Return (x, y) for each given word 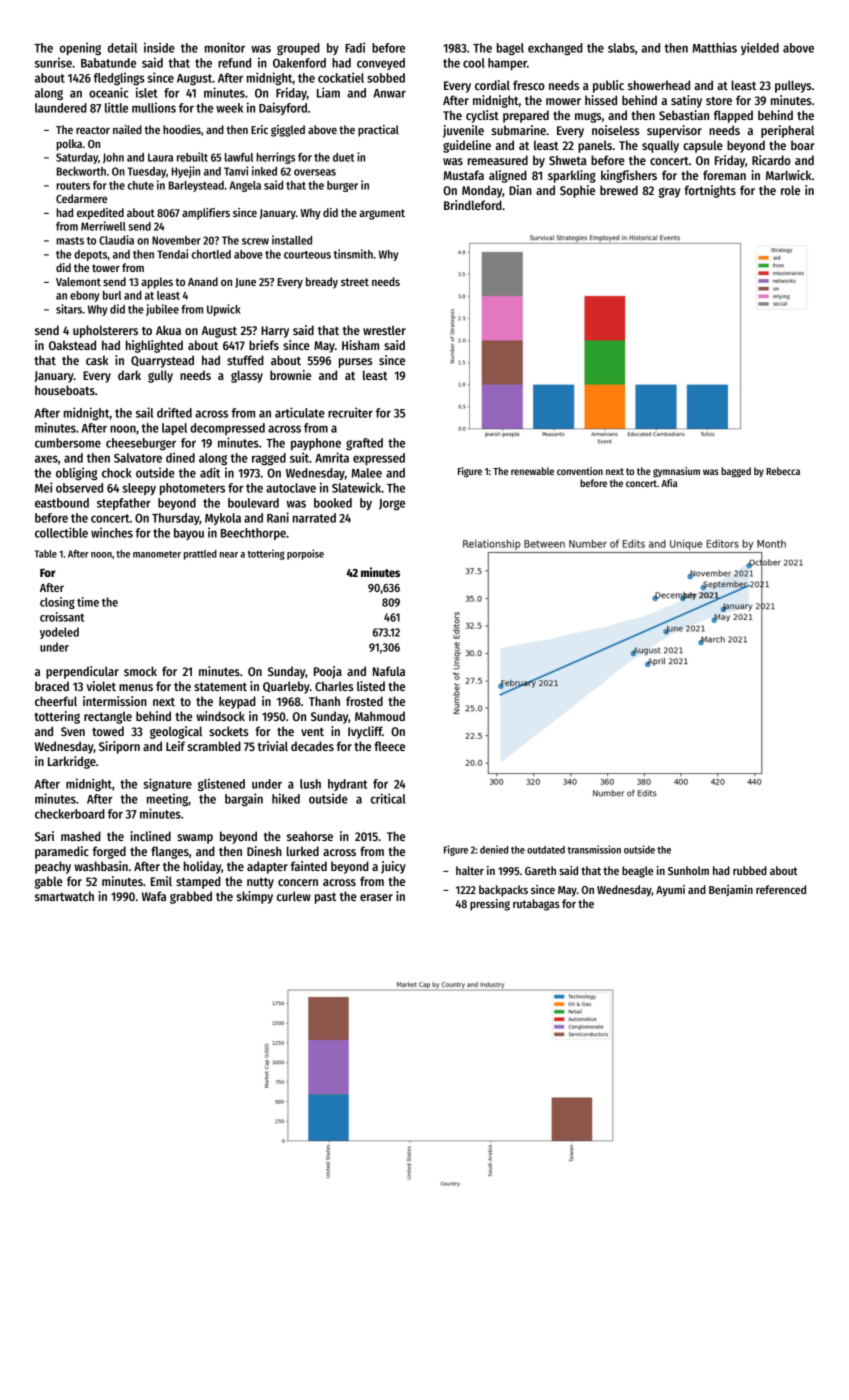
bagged (736, 472)
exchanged (555, 49)
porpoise (305, 554)
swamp (195, 839)
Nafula (389, 671)
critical (388, 798)
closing (57, 603)
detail (122, 47)
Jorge (392, 504)
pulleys (793, 86)
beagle (637, 872)
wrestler (384, 330)
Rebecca (783, 471)
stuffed (245, 360)
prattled (200, 555)
